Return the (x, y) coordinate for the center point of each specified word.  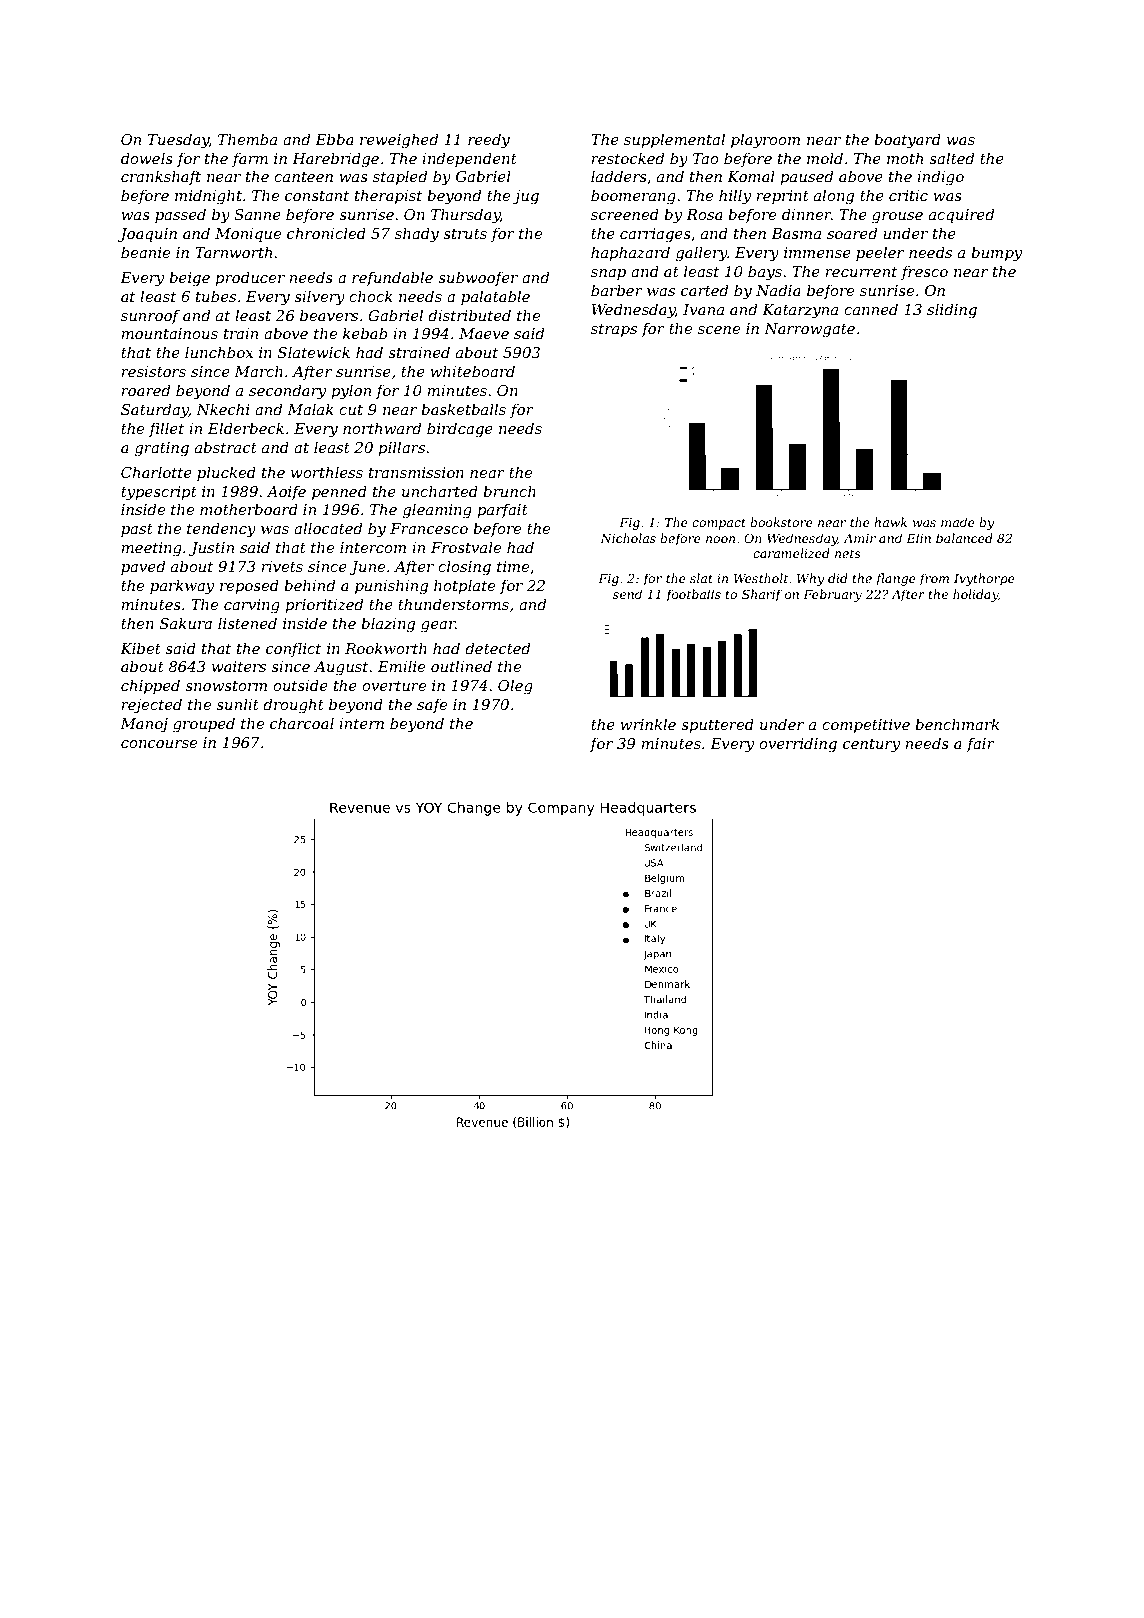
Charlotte (156, 472)
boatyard (907, 141)
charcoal (302, 723)
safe (432, 705)
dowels (147, 158)
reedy (489, 141)
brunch (509, 491)
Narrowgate (809, 330)
